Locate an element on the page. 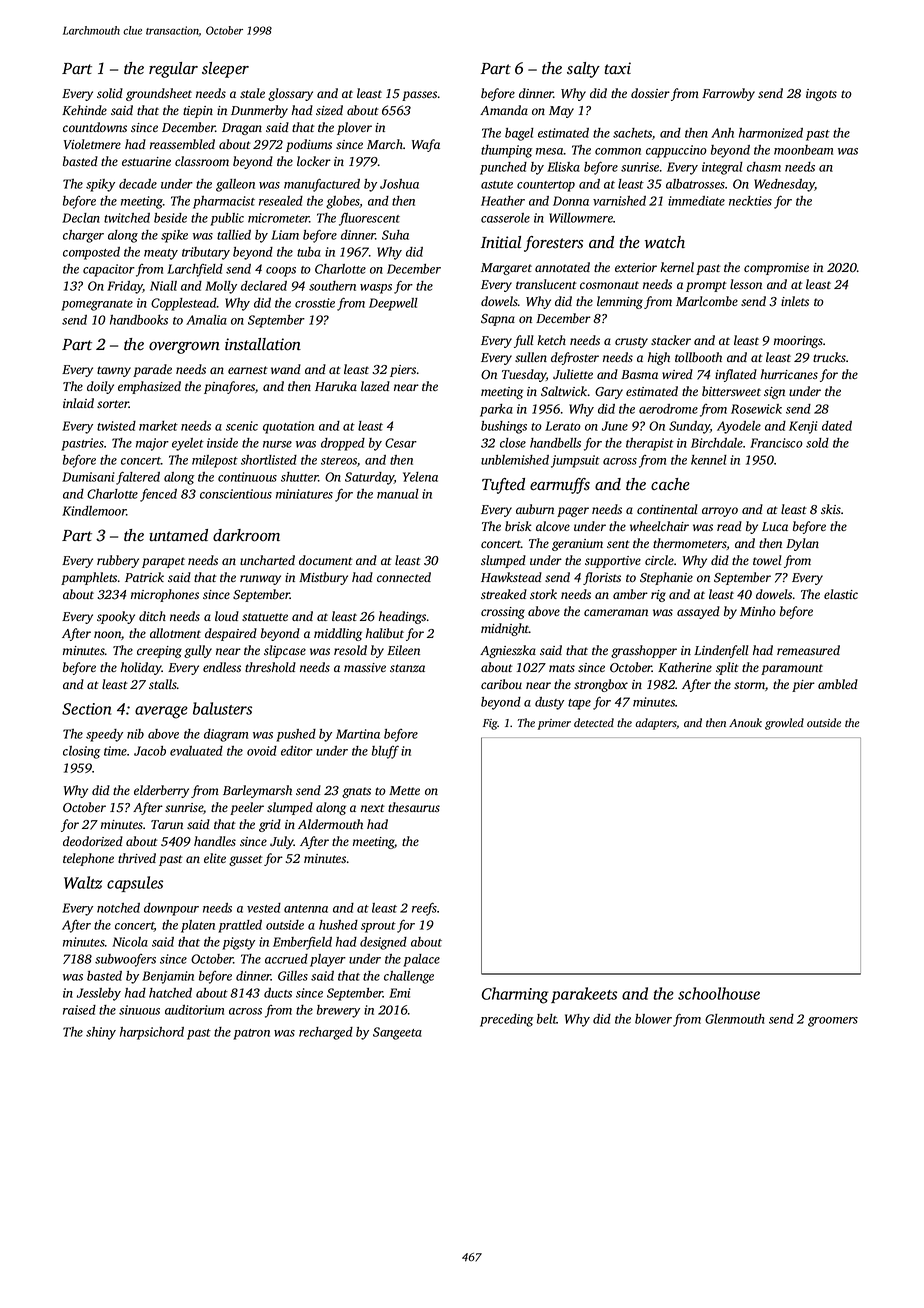 This image has width=924, height=1308. ketch is located at coordinates (551, 340).
